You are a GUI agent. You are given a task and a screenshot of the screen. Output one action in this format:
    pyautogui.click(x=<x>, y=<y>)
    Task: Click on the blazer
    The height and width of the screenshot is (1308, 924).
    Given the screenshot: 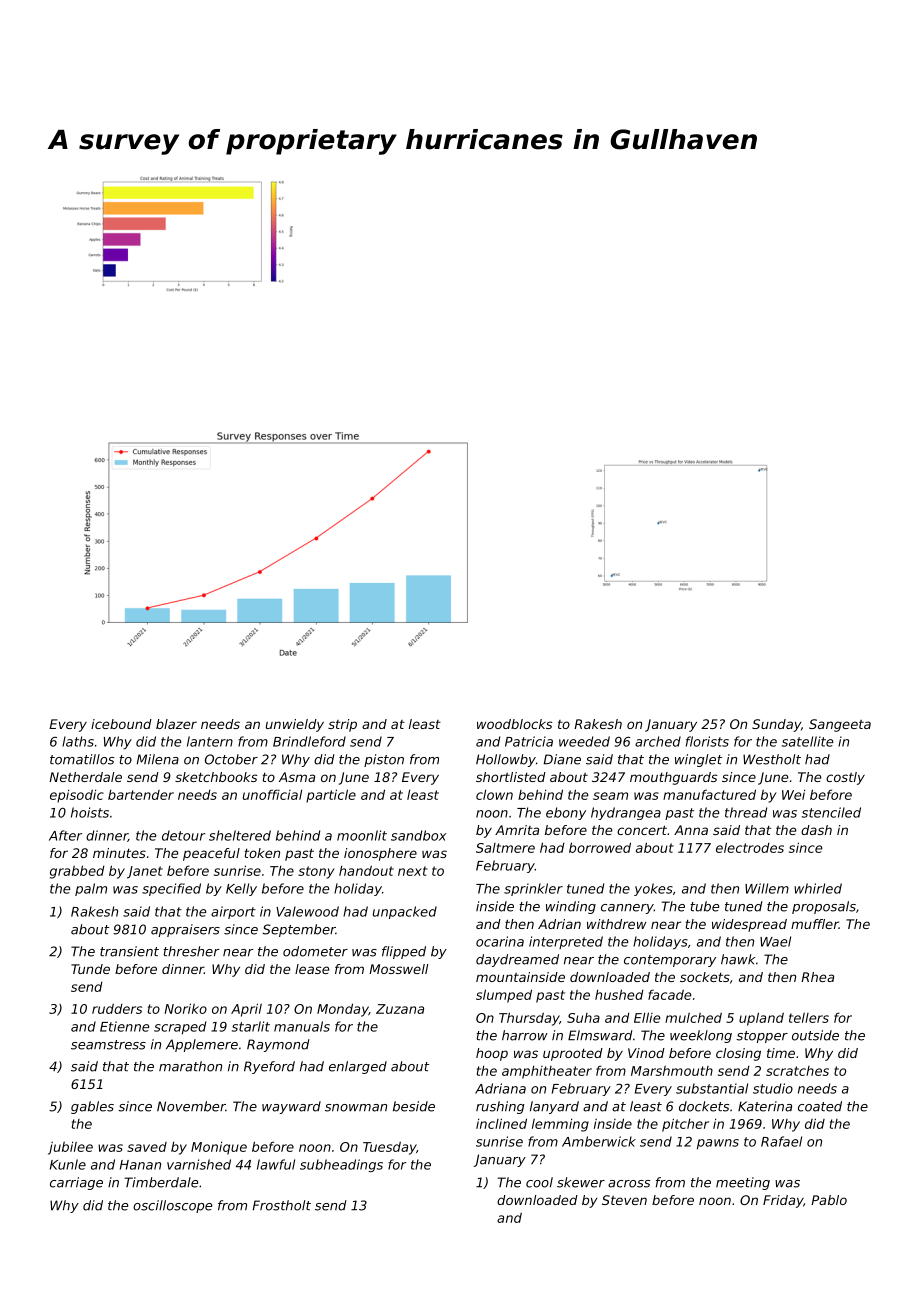 What is the action you would take?
    pyautogui.click(x=176, y=724)
